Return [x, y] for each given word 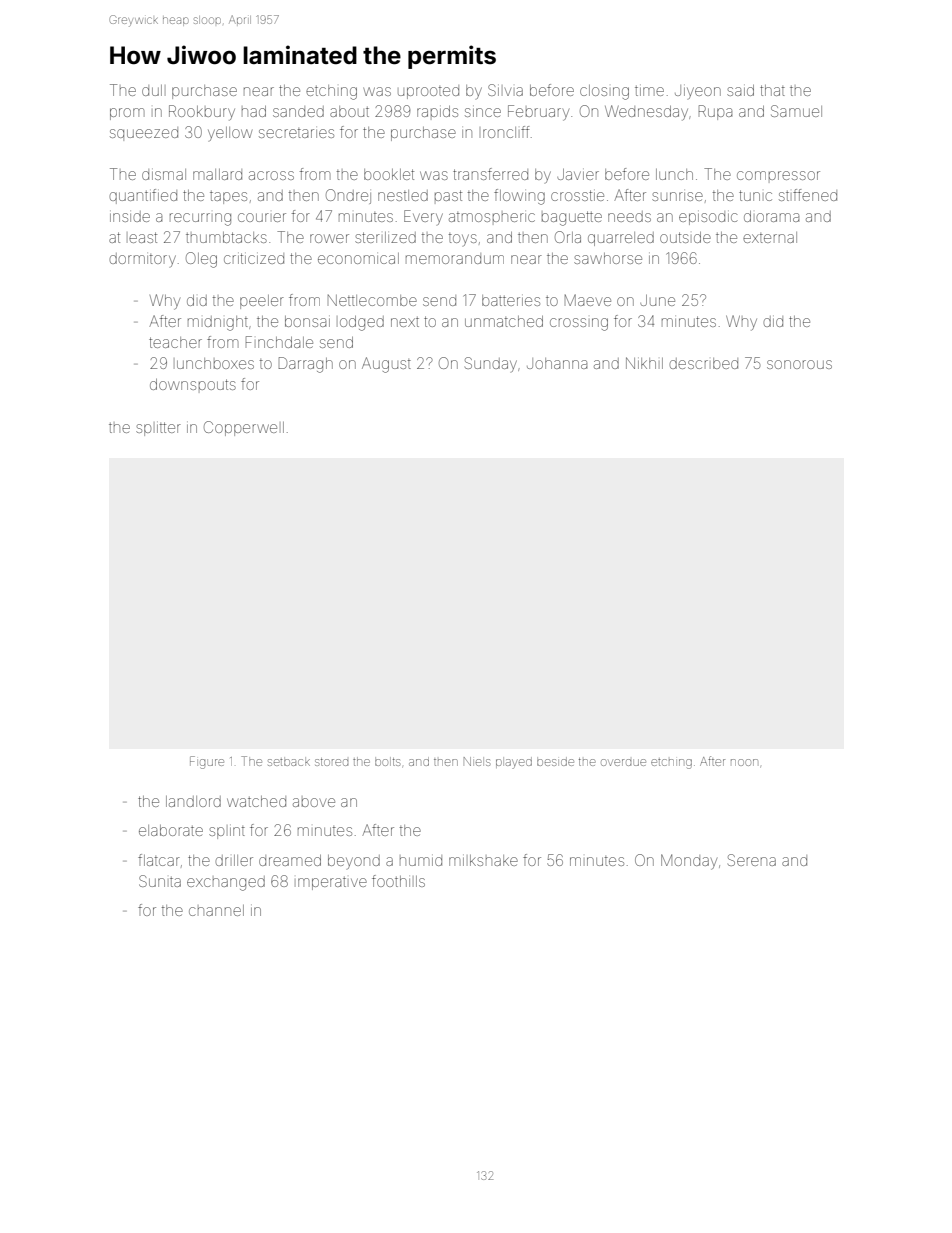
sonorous [799, 364]
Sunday [491, 364]
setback [289, 762]
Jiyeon [698, 92]
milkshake [483, 860]
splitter [158, 429]
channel [216, 910]
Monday [689, 862]
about [349, 111]
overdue [623, 762]
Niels [477, 761]
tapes [228, 197]
